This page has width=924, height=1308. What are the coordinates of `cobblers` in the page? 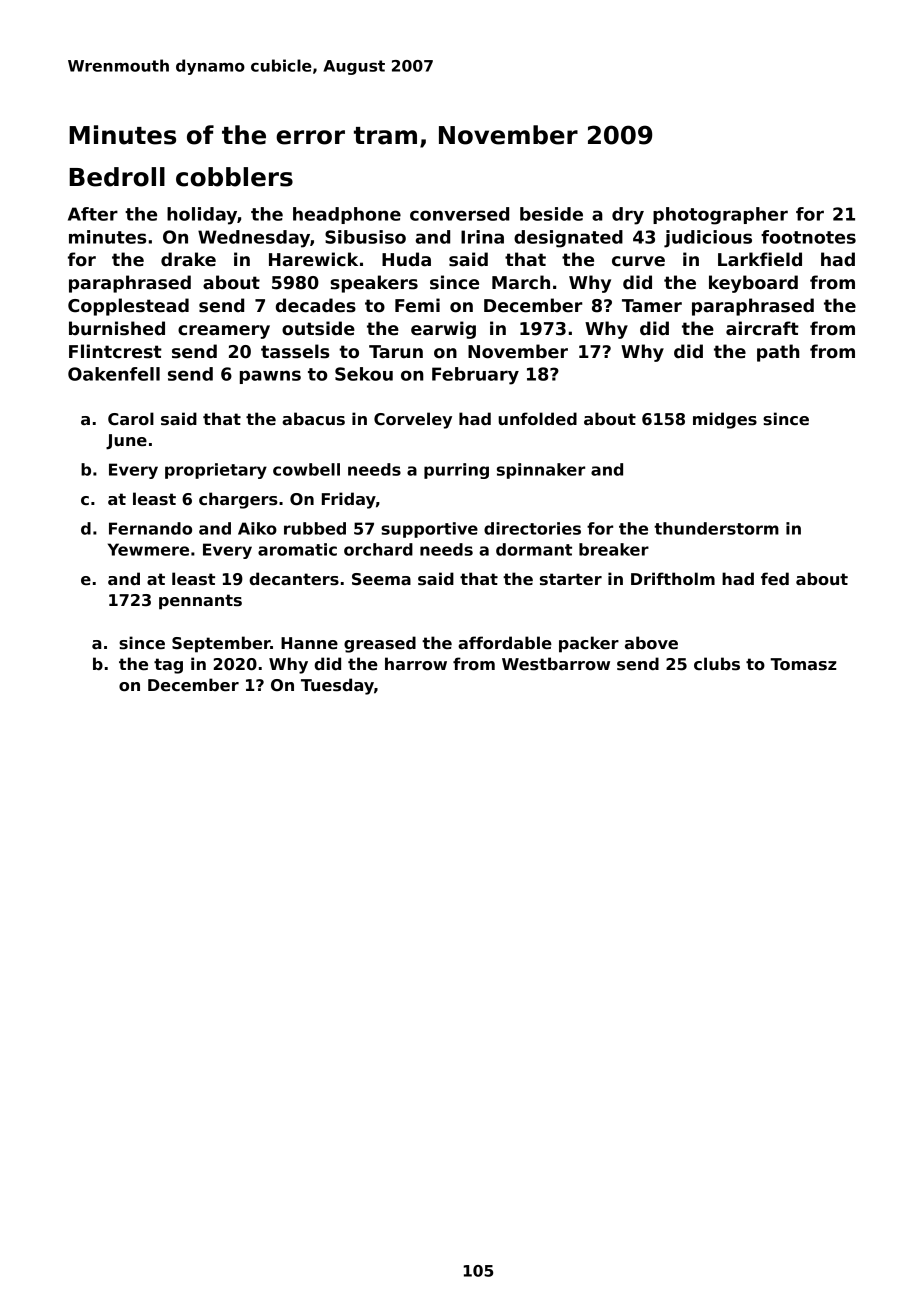 It's located at (234, 177).
